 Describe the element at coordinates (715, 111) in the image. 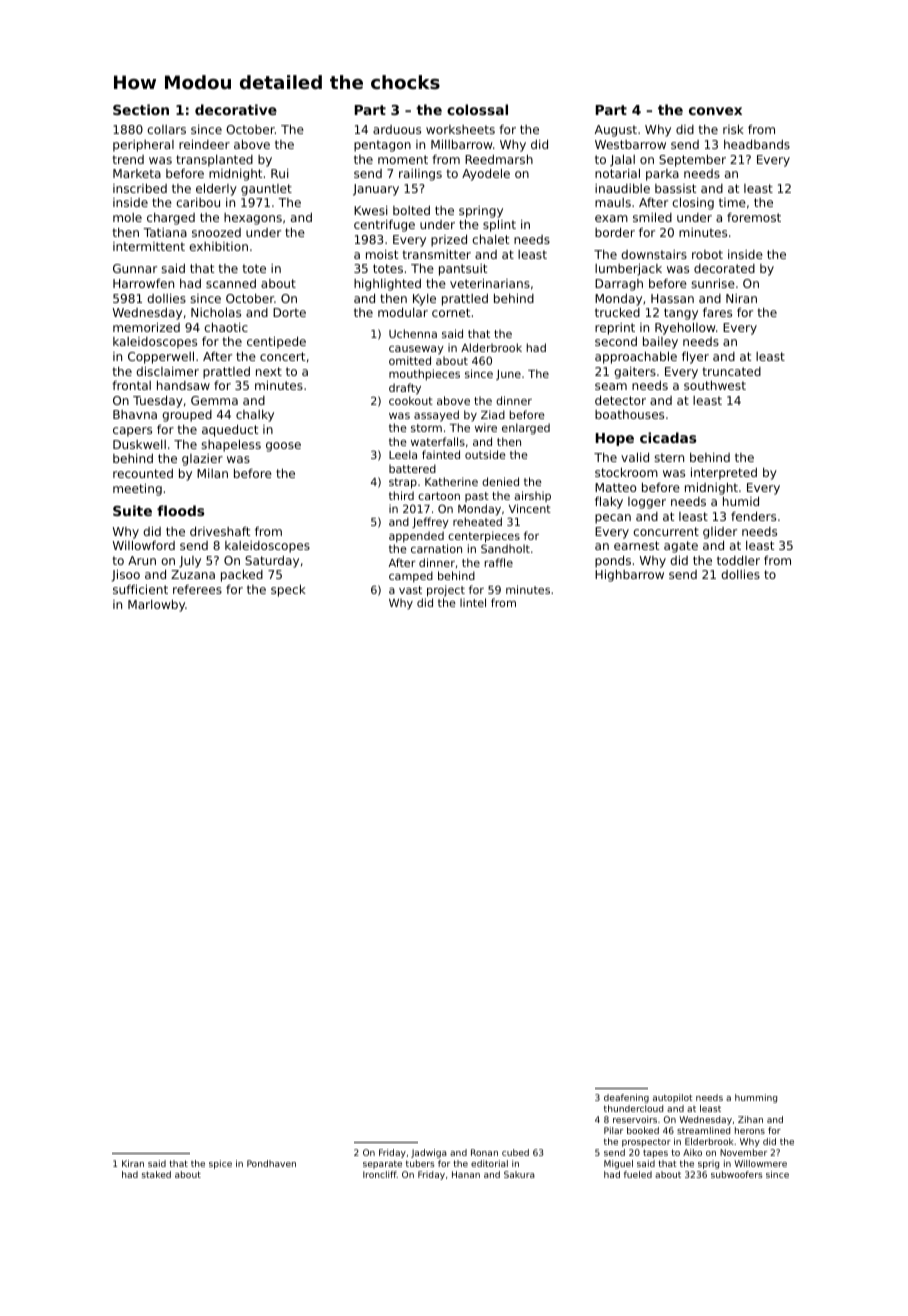

I see `convex` at that location.
